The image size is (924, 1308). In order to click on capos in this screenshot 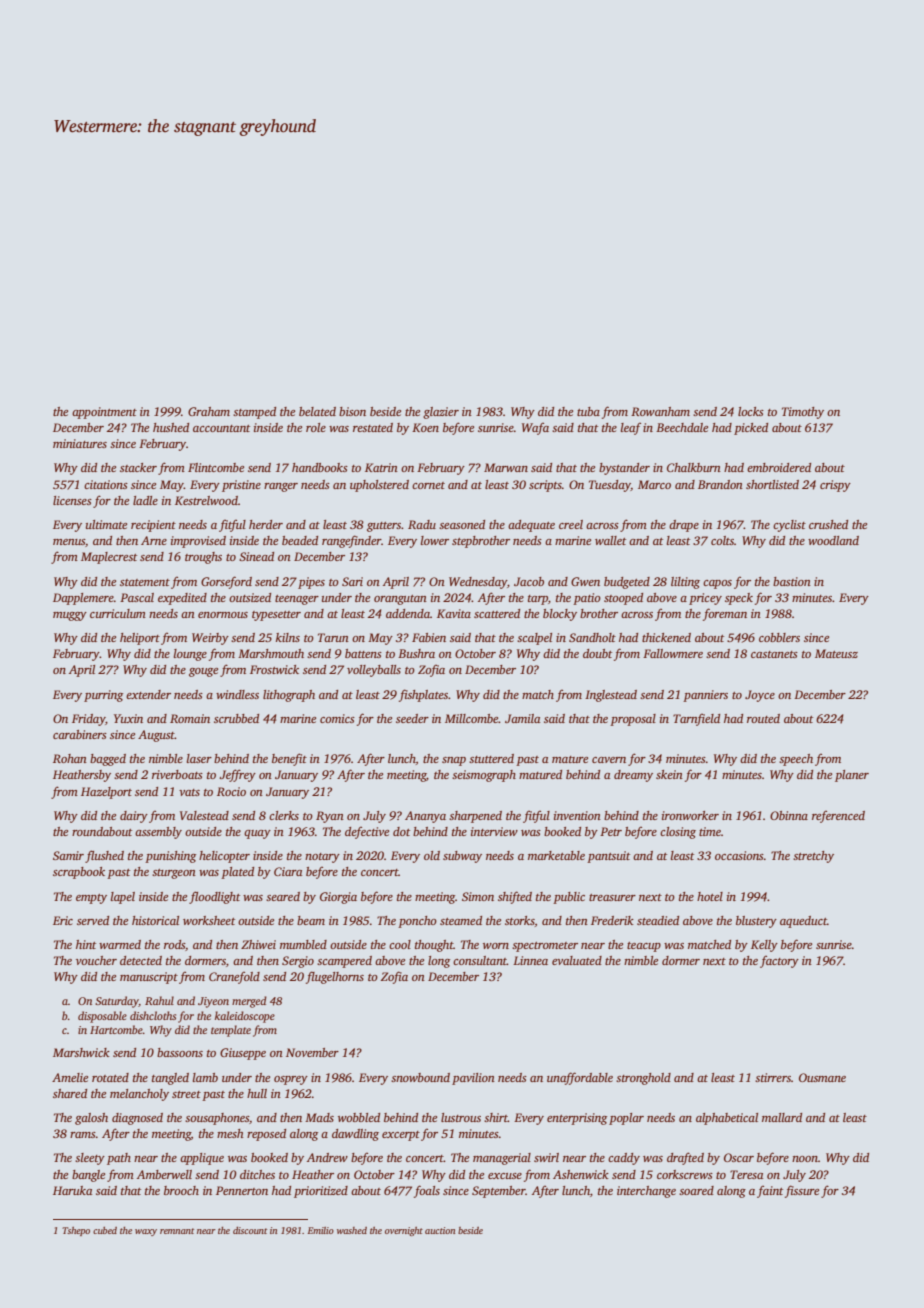, I will do `click(717, 584)`.
